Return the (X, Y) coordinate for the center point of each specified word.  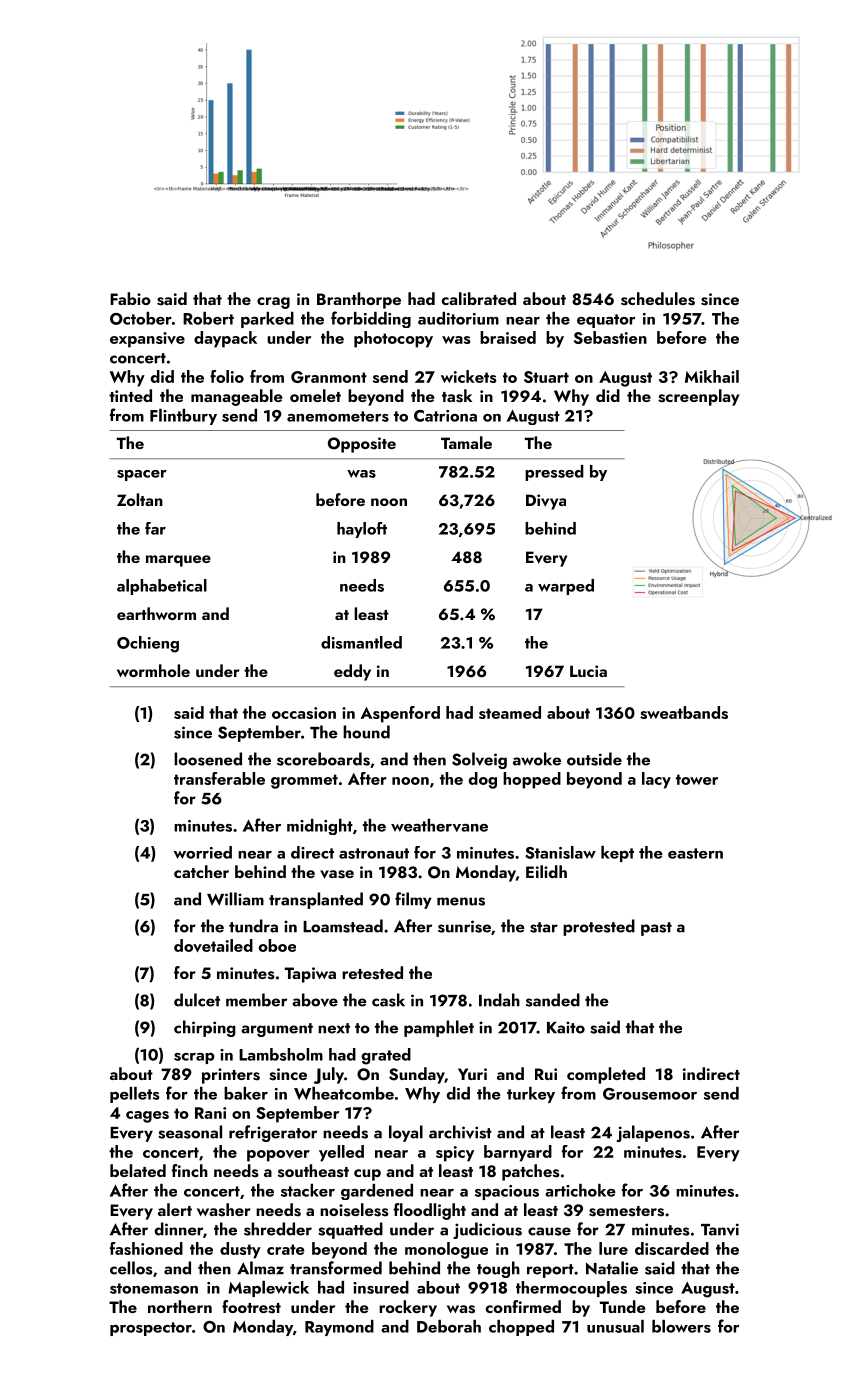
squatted (351, 1230)
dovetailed (213, 945)
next (334, 1028)
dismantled (361, 642)
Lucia (588, 671)
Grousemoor (650, 1094)
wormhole (153, 670)
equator (606, 321)
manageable (236, 397)
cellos (131, 1268)
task (457, 396)
